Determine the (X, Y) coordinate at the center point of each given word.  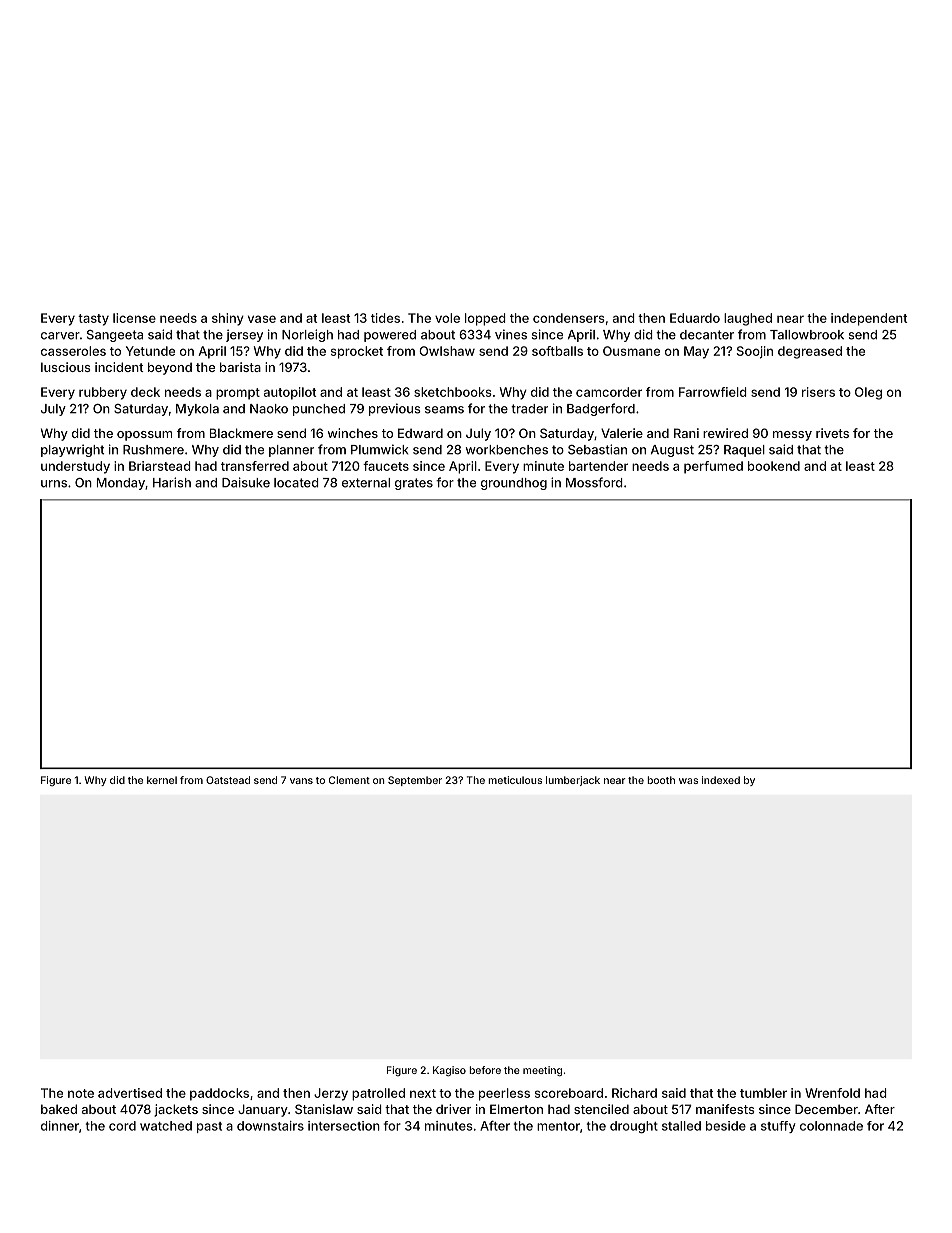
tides (385, 318)
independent (869, 319)
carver (60, 336)
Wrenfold (832, 1093)
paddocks (219, 1094)
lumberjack (573, 781)
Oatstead (228, 780)
